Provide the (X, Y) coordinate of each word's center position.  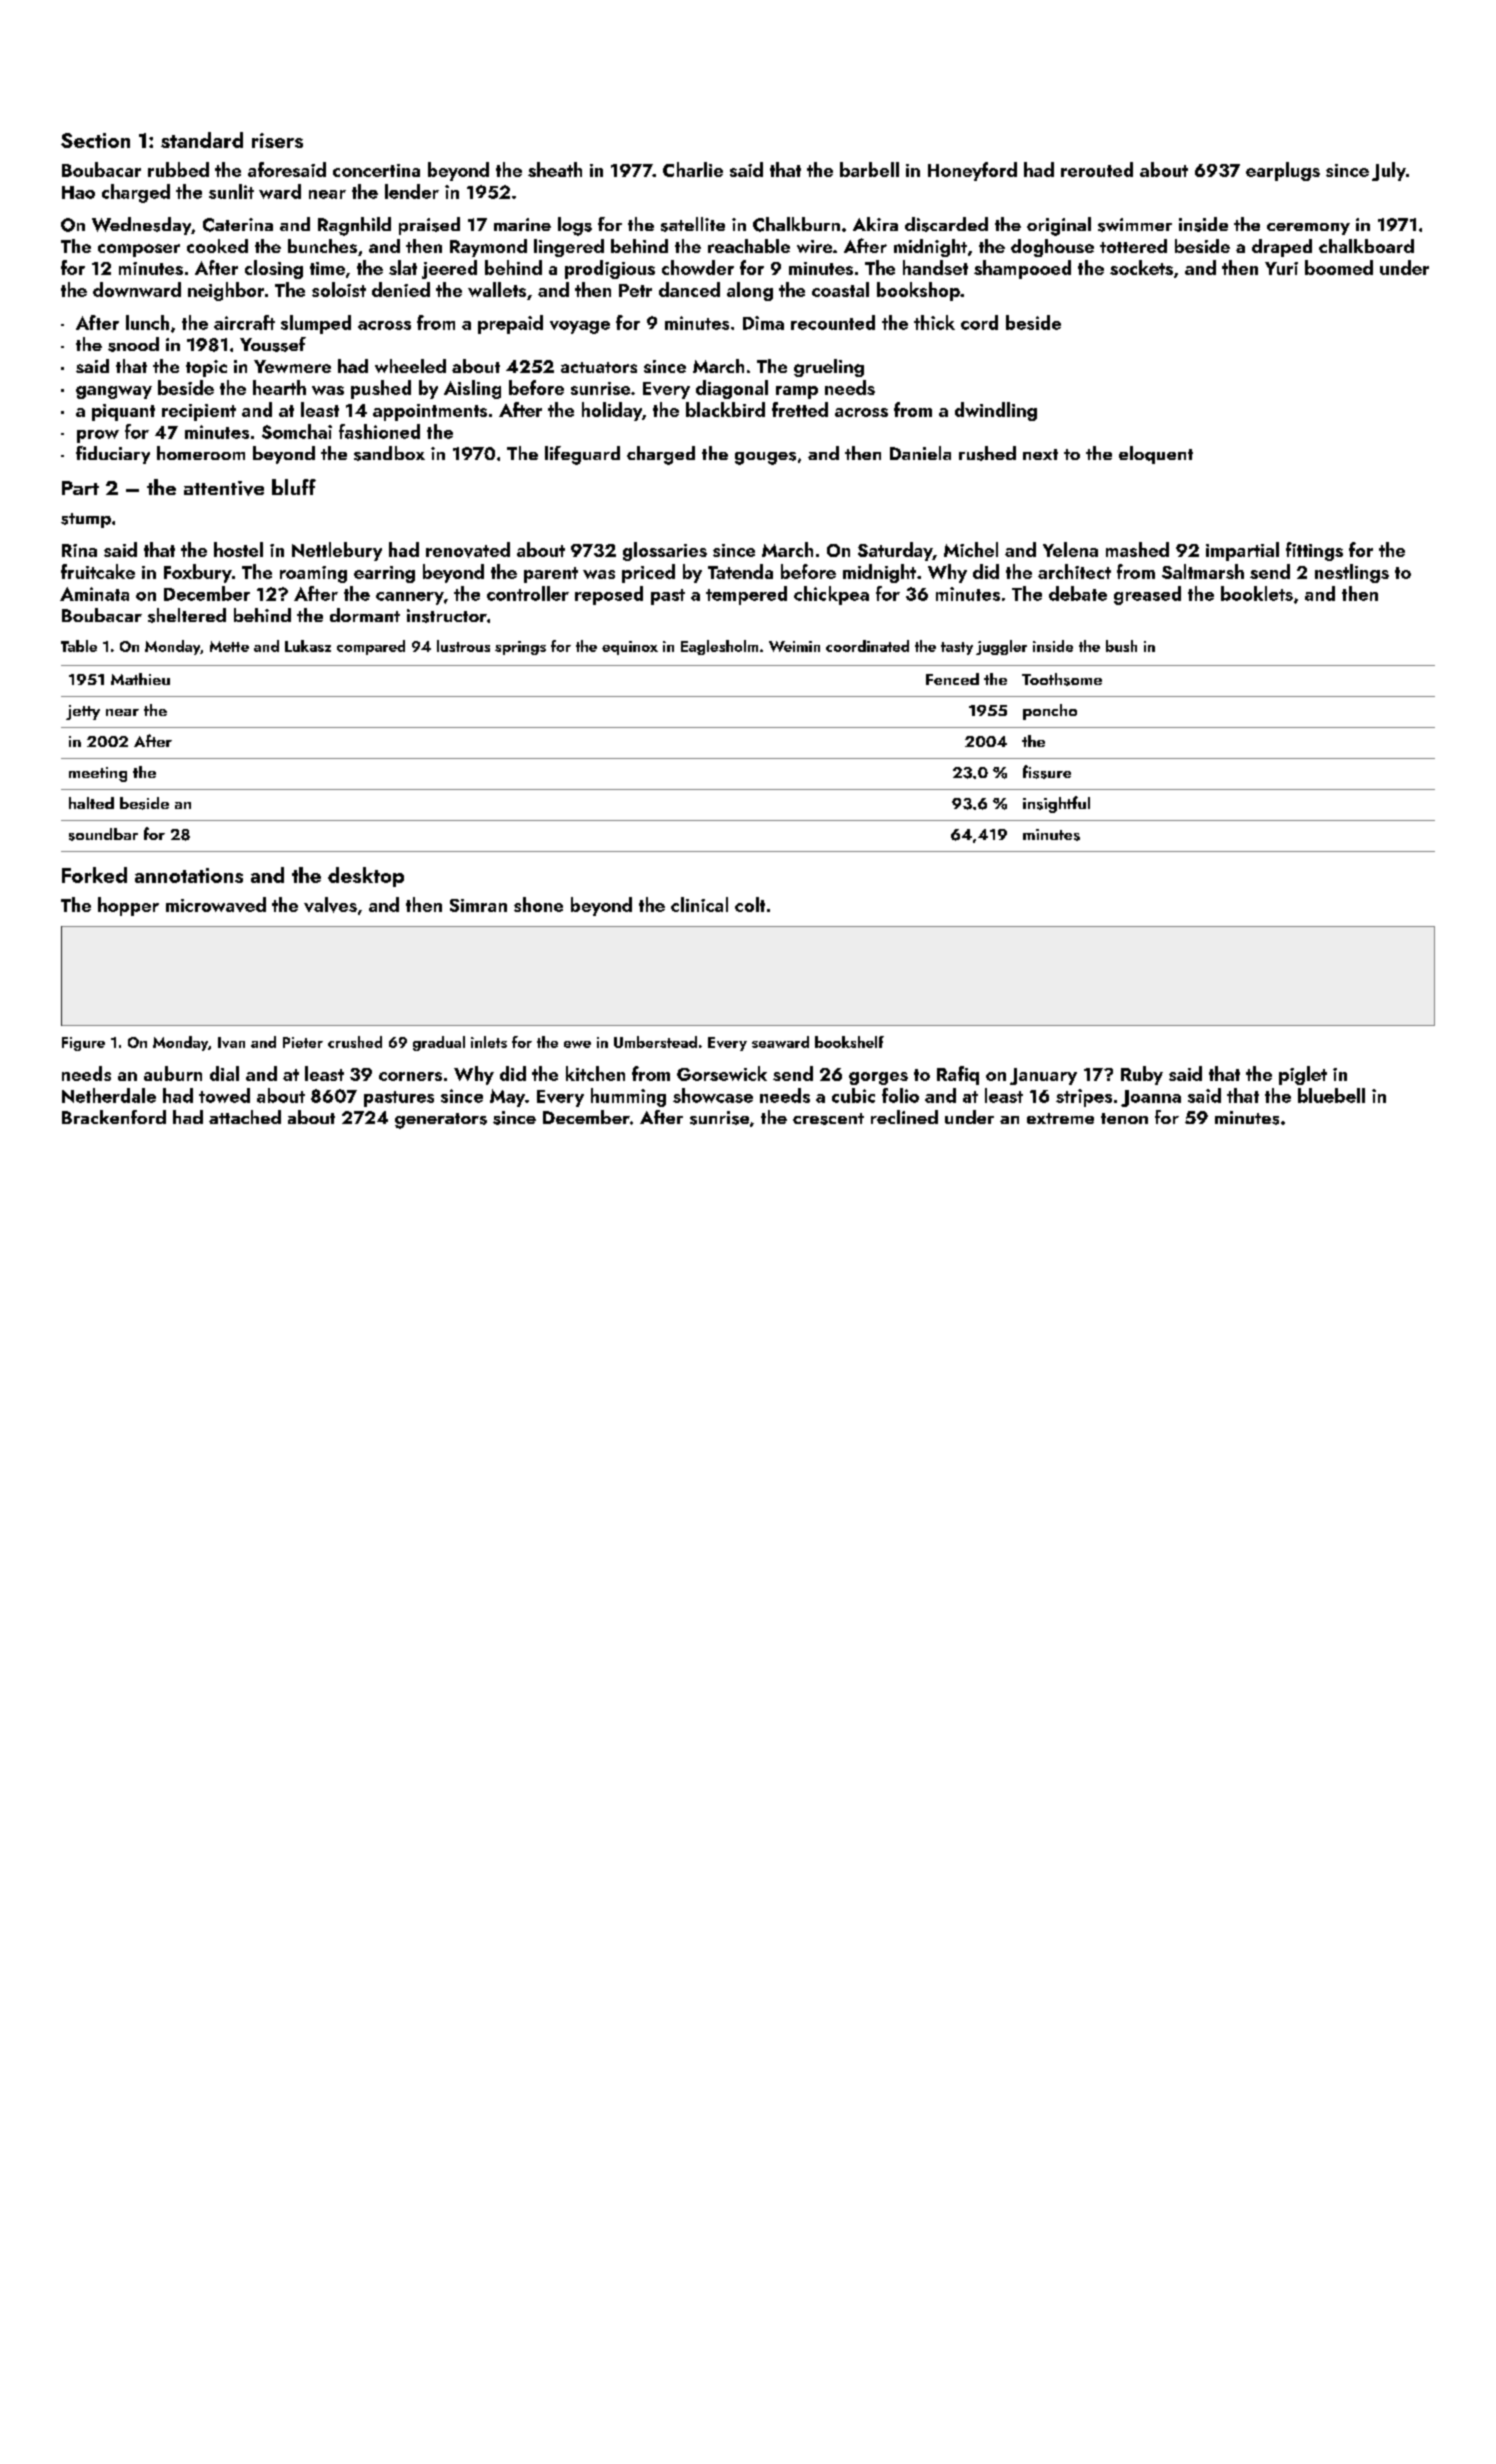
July (1389, 171)
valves (330, 905)
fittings (1314, 551)
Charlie (693, 169)
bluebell (1331, 1095)
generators (441, 1121)
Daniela (920, 453)
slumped (316, 324)
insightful (1056, 804)
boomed (1339, 267)
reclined (904, 1117)
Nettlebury (337, 551)
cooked (217, 246)
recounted (833, 322)
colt (750, 904)
